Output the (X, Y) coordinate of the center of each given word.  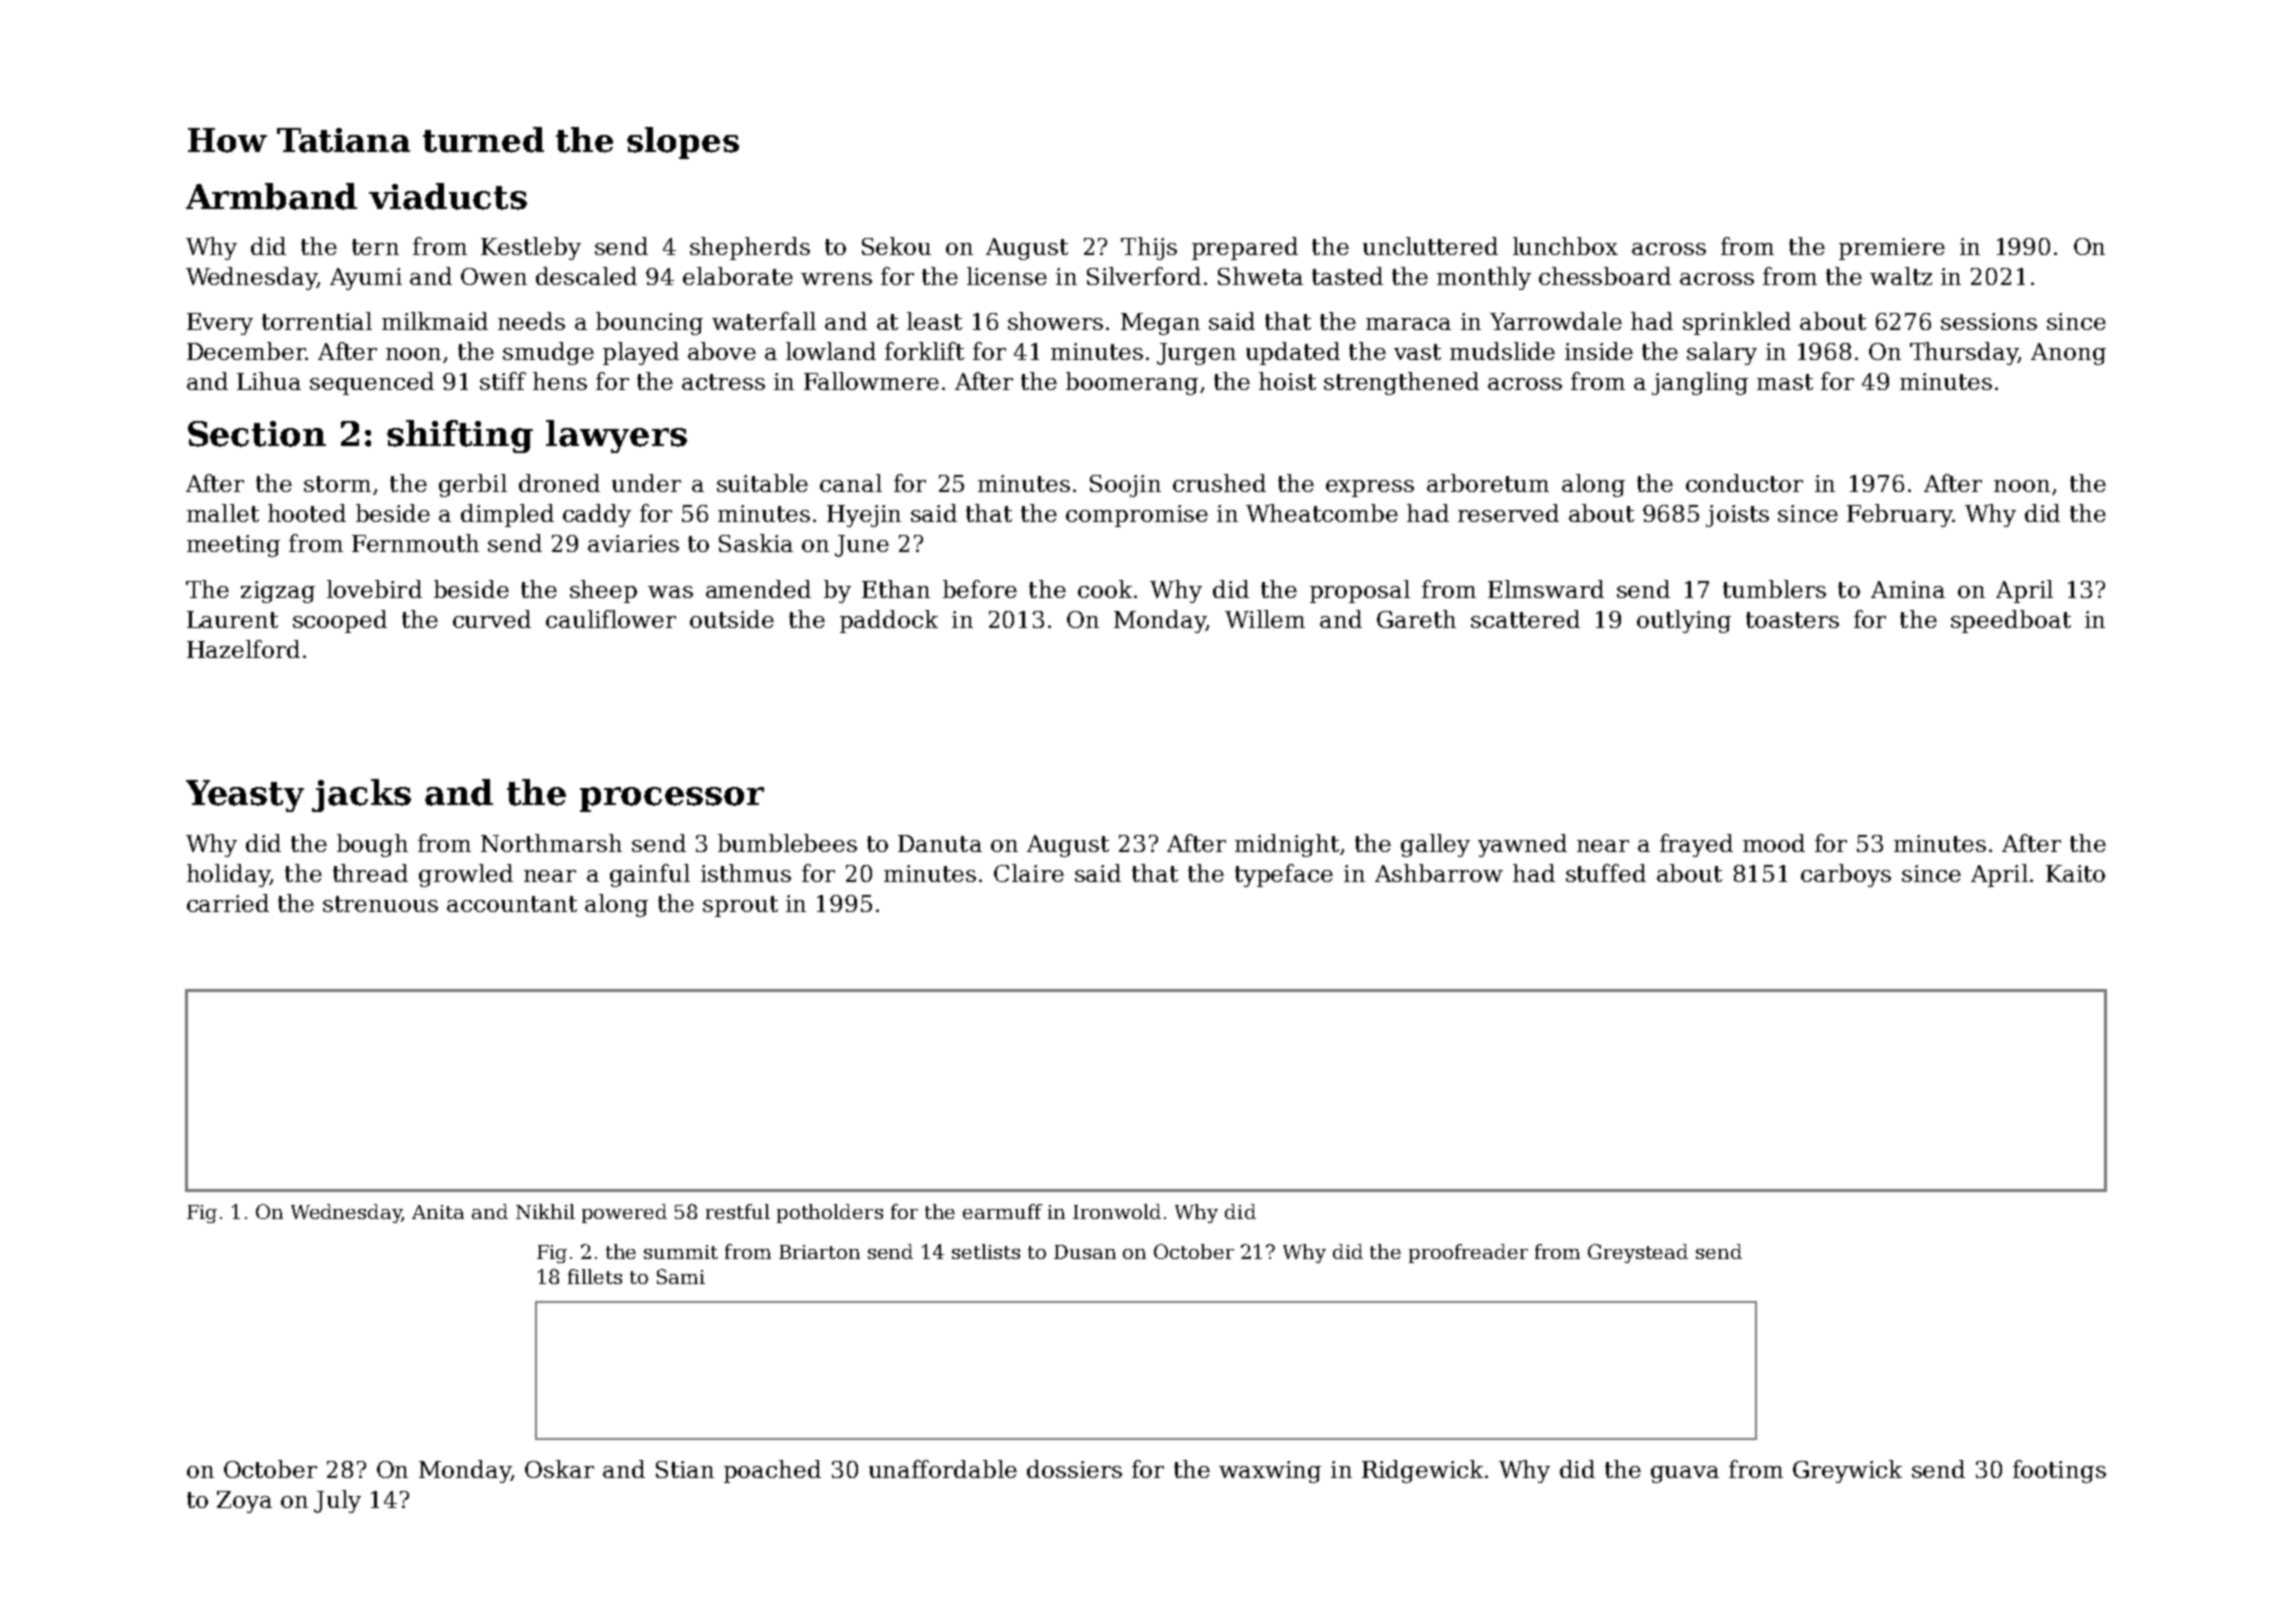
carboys (1846, 875)
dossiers (1074, 1469)
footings (2059, 1471)
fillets (595, 1276)
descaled (586, 276)
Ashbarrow (1439, 873)
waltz (1901, 276)
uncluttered (1430, 246)
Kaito (2075, 873)
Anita (438, 1212)
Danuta (940, 843)
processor (672, 799)
